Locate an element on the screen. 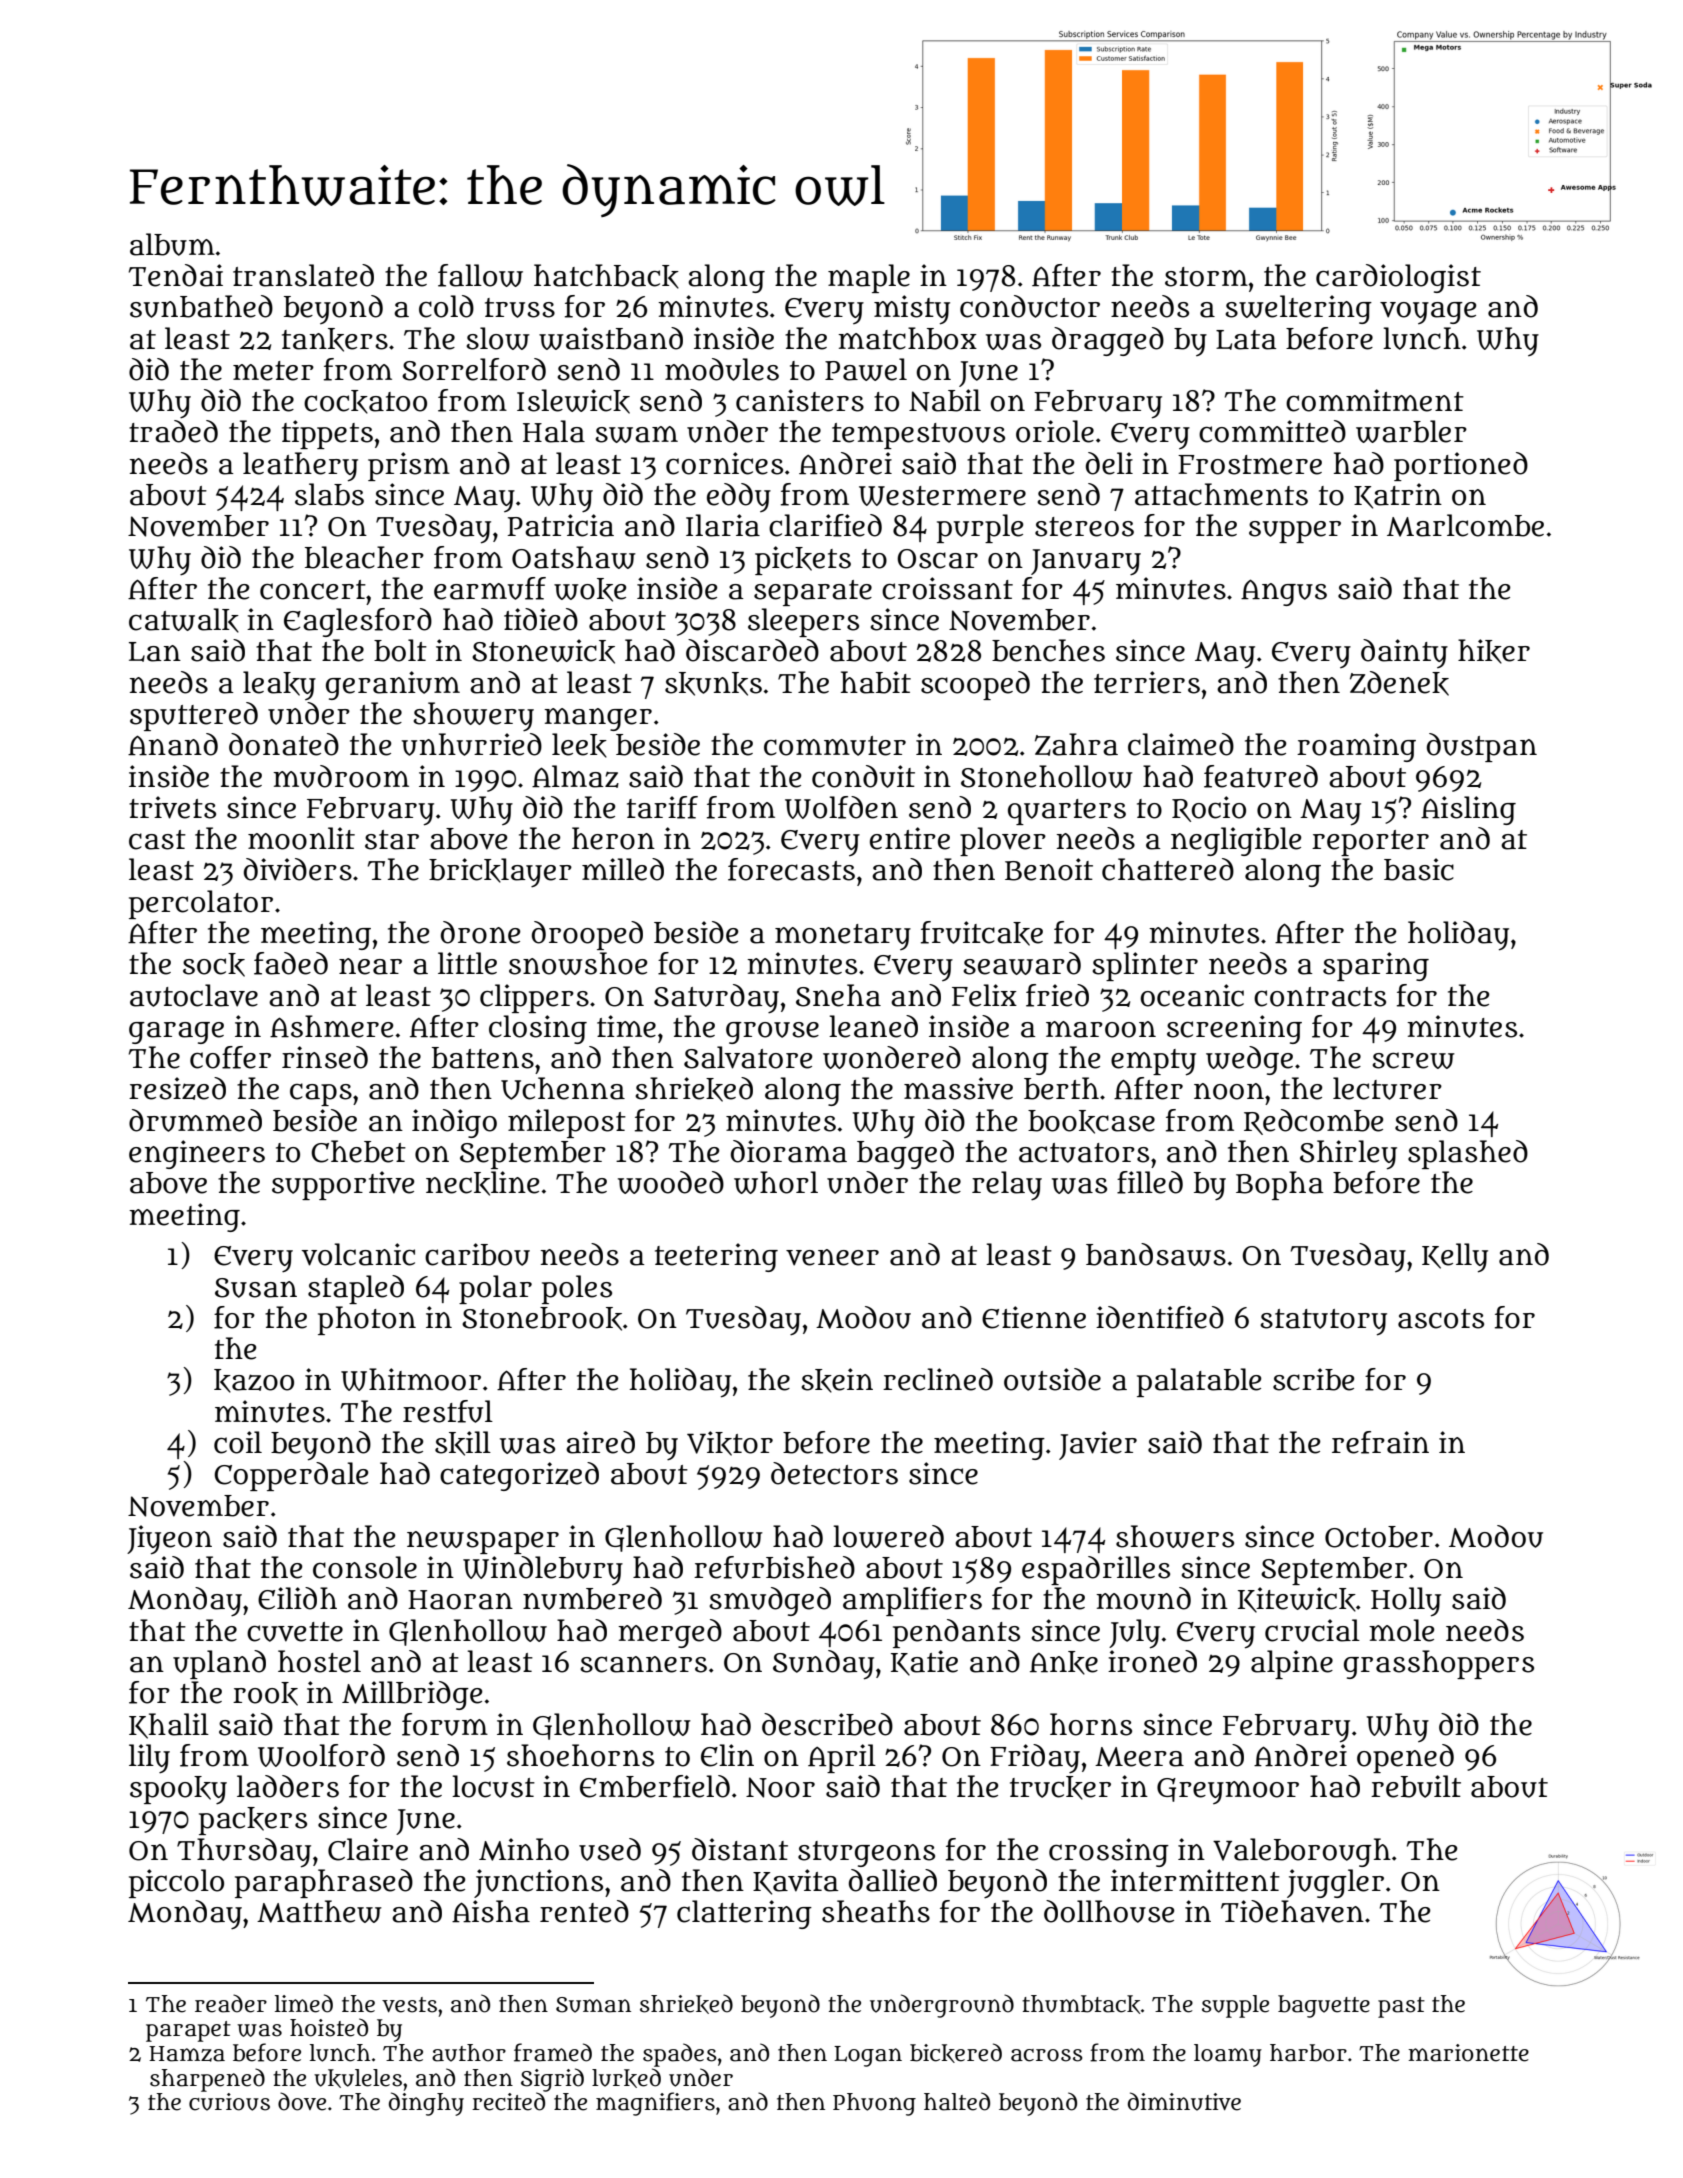 The image size is (1683, 2178). Whitmoor is located at coordinates (411, 1379).
